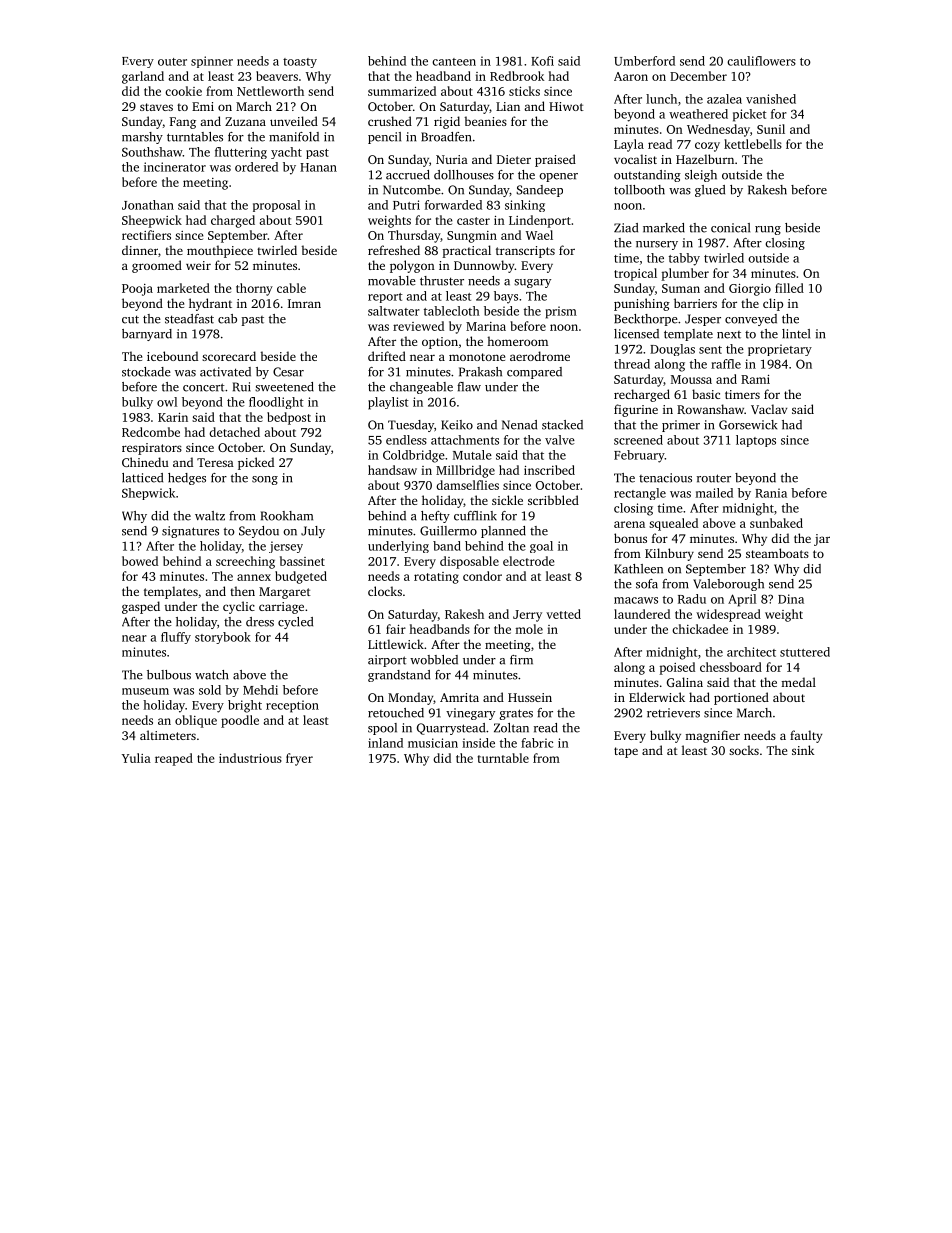 This page has height=1233, width=952. Describe the element at coordinates (387, 661) in the page. I see `airport` at that location.
